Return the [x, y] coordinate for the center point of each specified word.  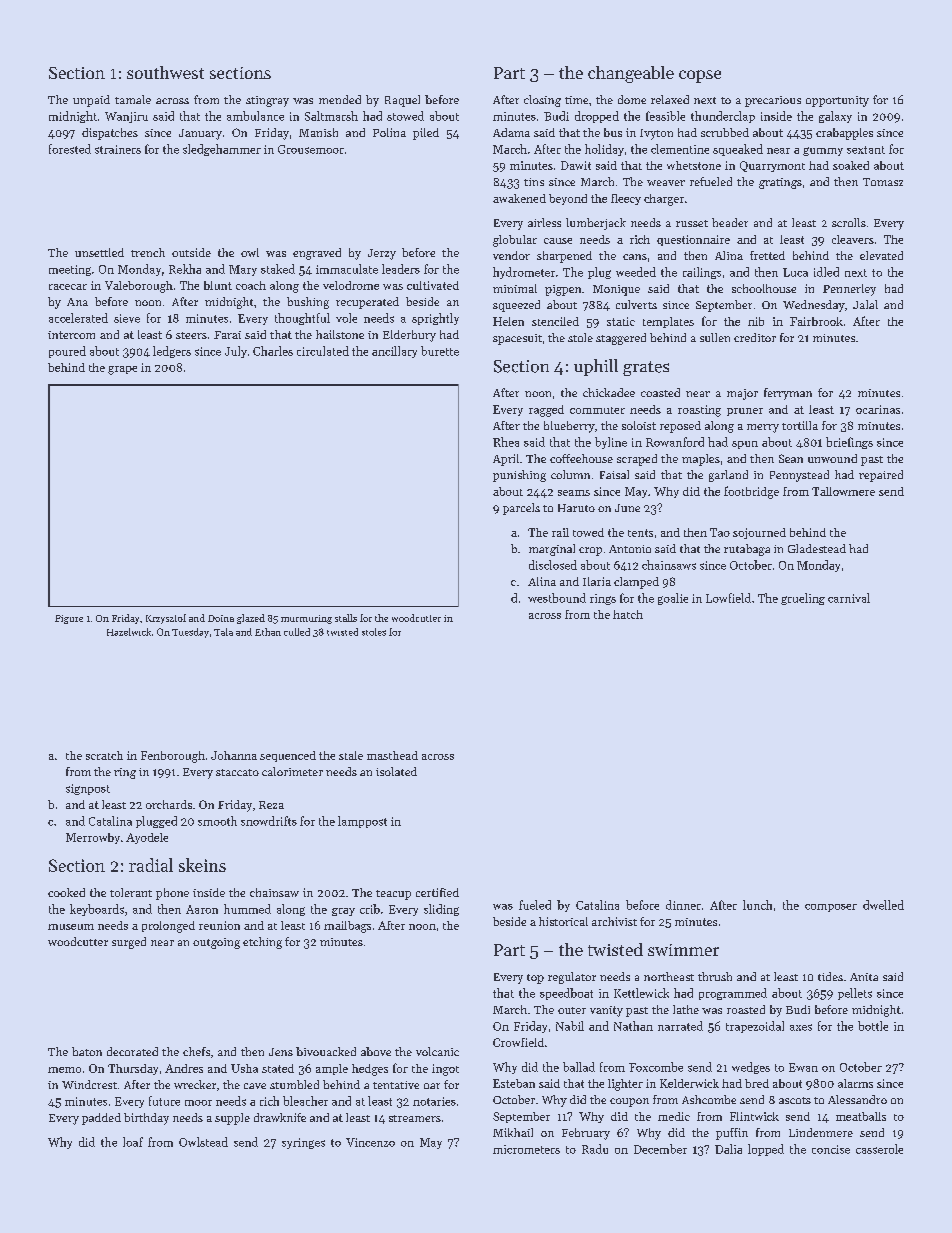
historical [563, 921]
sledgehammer [222, 150]
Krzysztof [166, 619]
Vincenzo [370, 1142]
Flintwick [754, 1116]
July [236, 352]
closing [542, 101]
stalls [346, 618]
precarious [773, 101]
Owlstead [203, 1142]
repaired [881, 476]
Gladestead [817, 548]
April [506, 460]
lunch [757, 905]
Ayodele [147, 838]
